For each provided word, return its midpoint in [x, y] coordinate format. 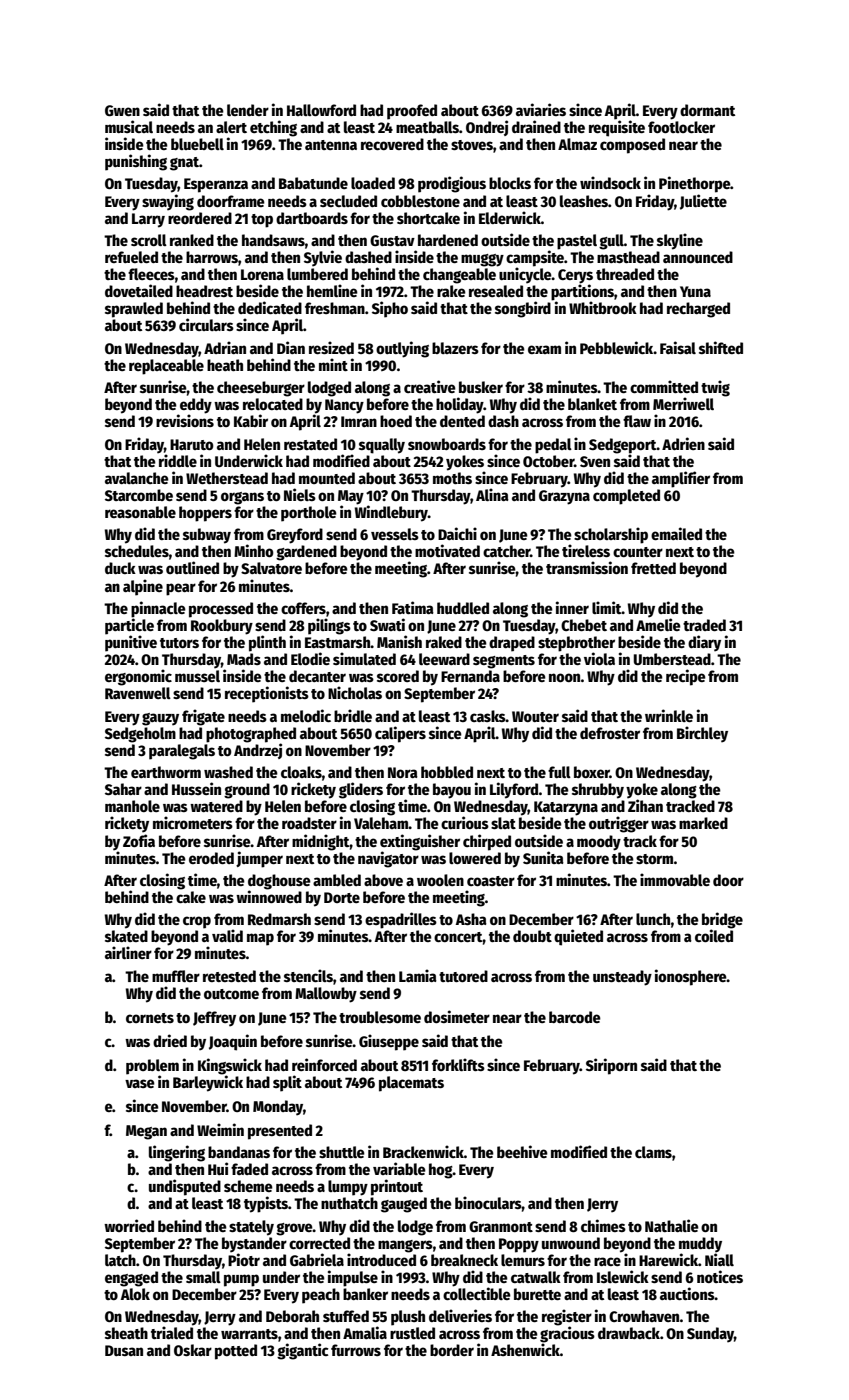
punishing [136, 162]
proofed [412, 112]
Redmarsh [279, 919]
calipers [400, 734]
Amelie [658, 624]
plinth [267, 643]
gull [611, 242]
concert [458, 937]
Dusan [124, 1350]
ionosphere [691, 977]
